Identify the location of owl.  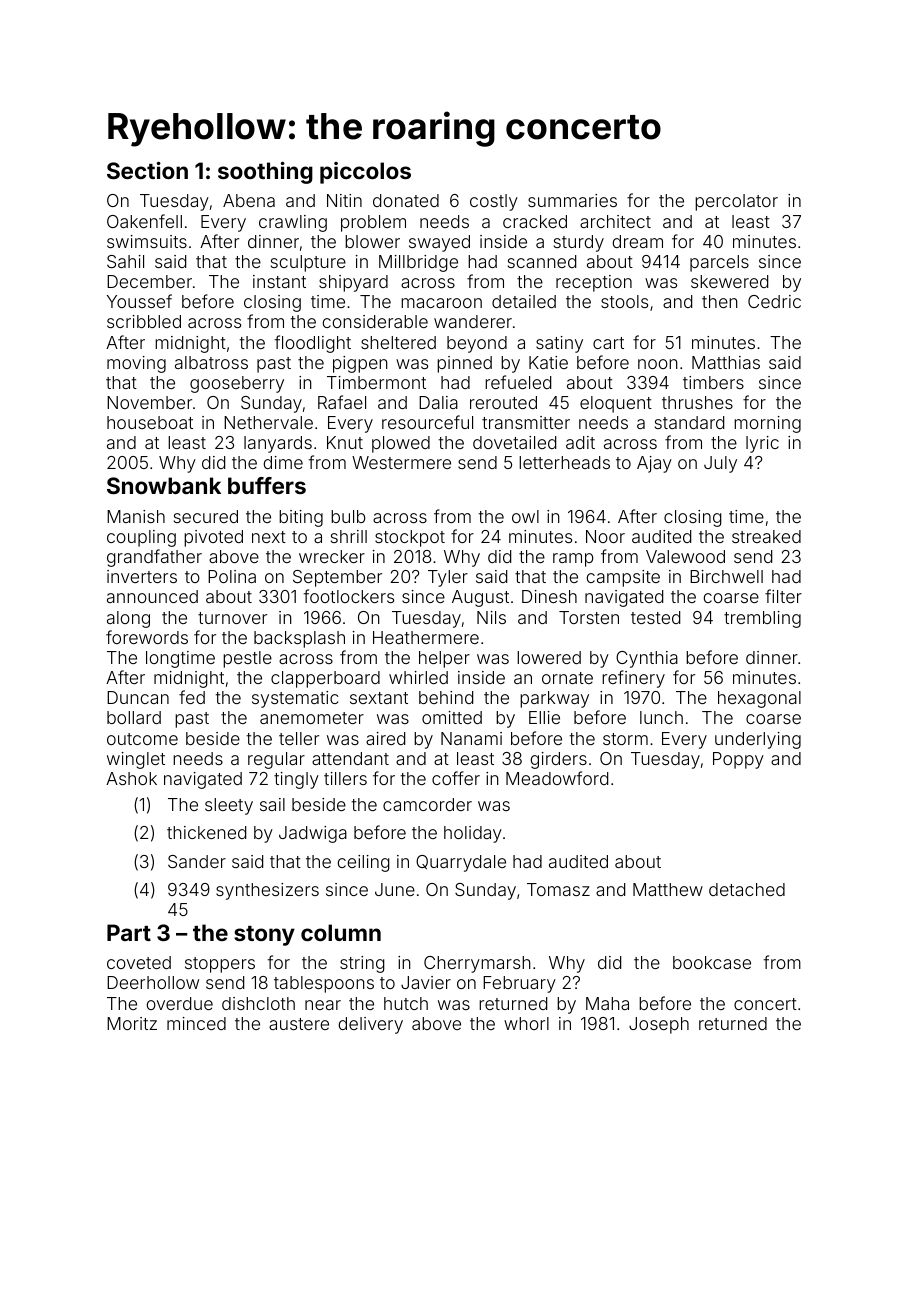
(525, 516).
